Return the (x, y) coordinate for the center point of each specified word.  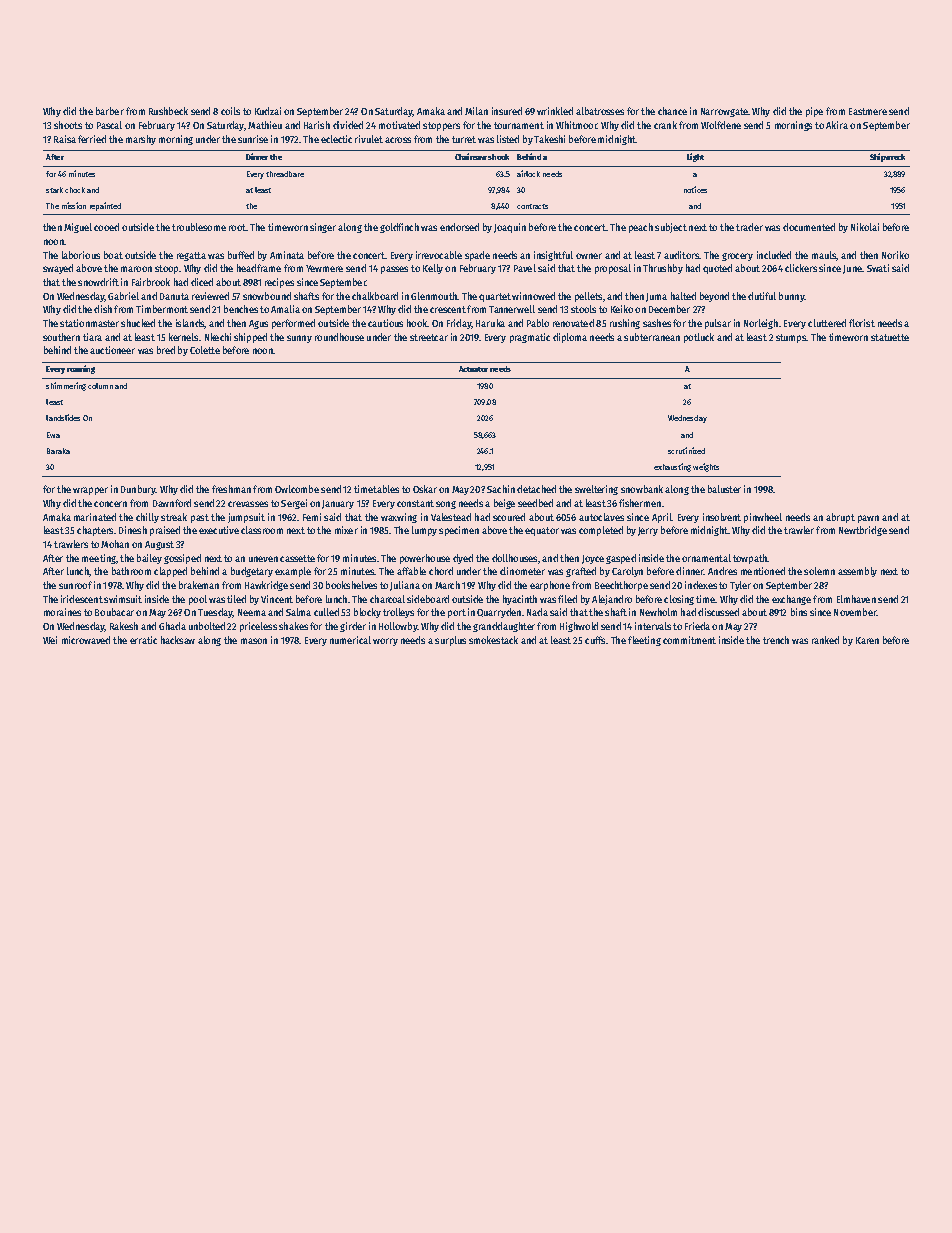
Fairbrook (151, 282)
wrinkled (555, 111)
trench (776, 640)
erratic (143, 640)
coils (230, 111)
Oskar (425, 489)
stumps (791, 338)
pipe (814, 112)
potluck (699, 338)
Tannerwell (512, 309)
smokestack (493, 640)
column (100, 386)
